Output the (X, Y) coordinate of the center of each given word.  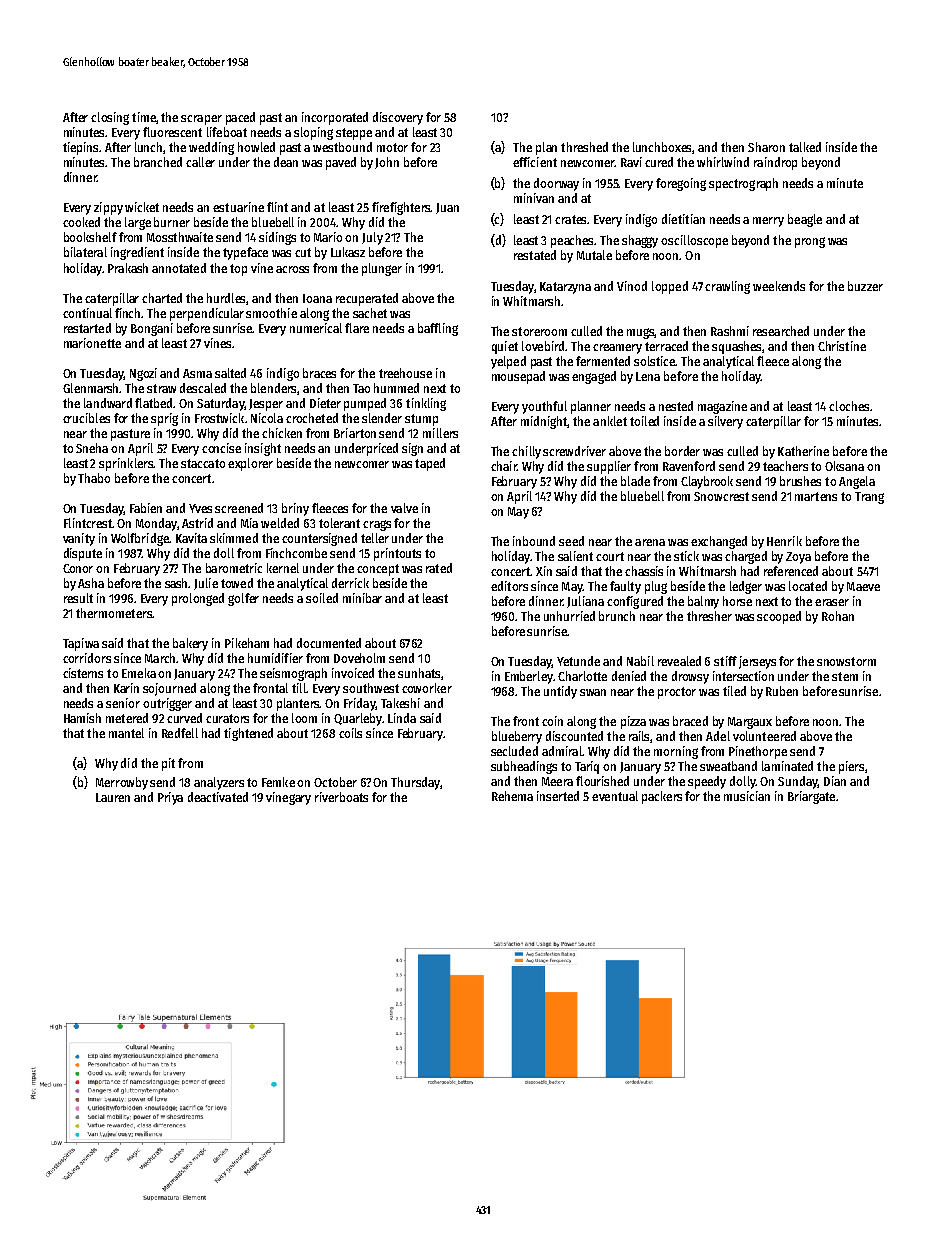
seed (571, 541)
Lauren (113, 797)
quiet (505, 347)
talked (805, 147)
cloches (849, 406)
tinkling (426, 404)
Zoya (798, 558)
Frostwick (219, 418)
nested (676, 406)
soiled (322, 598)
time (144, 117)
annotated (179, 268)
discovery (398, 118)
